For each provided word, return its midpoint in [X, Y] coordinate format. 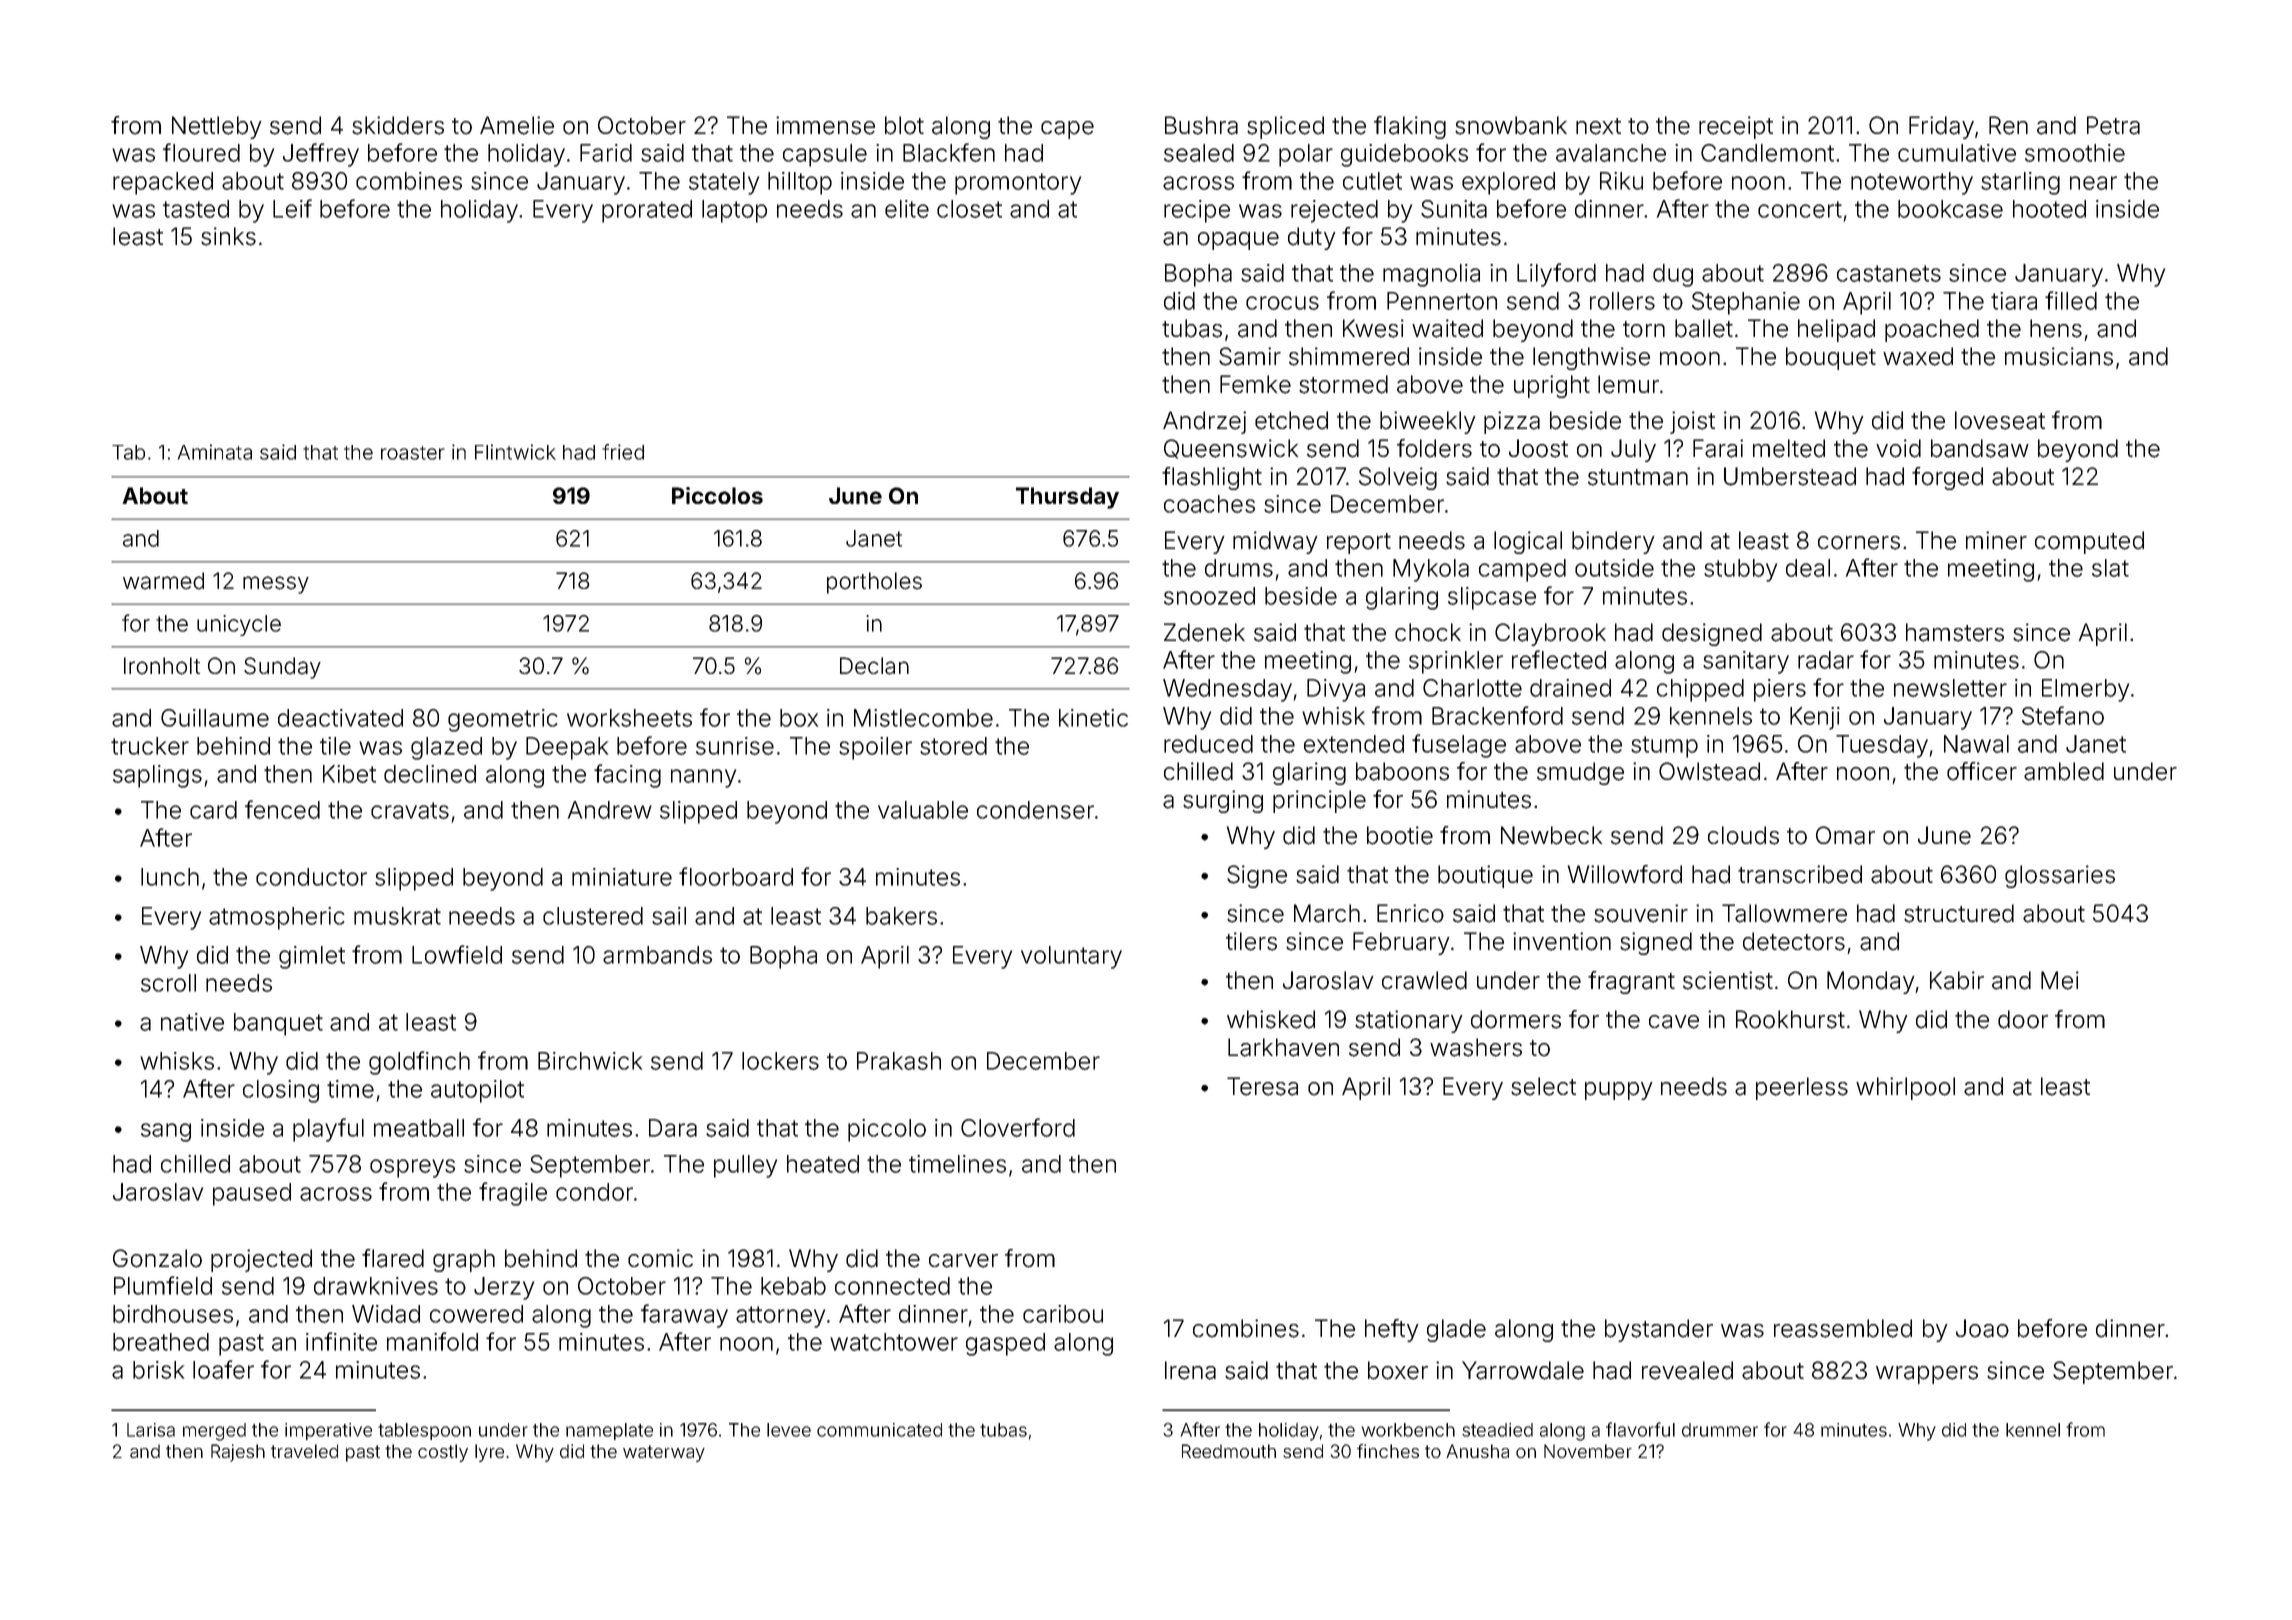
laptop [734, 211]
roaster [413, 453]
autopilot [477, 1091]
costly [443, 1453]
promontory [1018, 184]
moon [1690, 359]
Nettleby [216, 127]
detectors [1794, 941]
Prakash [899, 1061]
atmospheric [277, 918]
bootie [1400, 835]
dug [1673, 275]
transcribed [1800, 874]
